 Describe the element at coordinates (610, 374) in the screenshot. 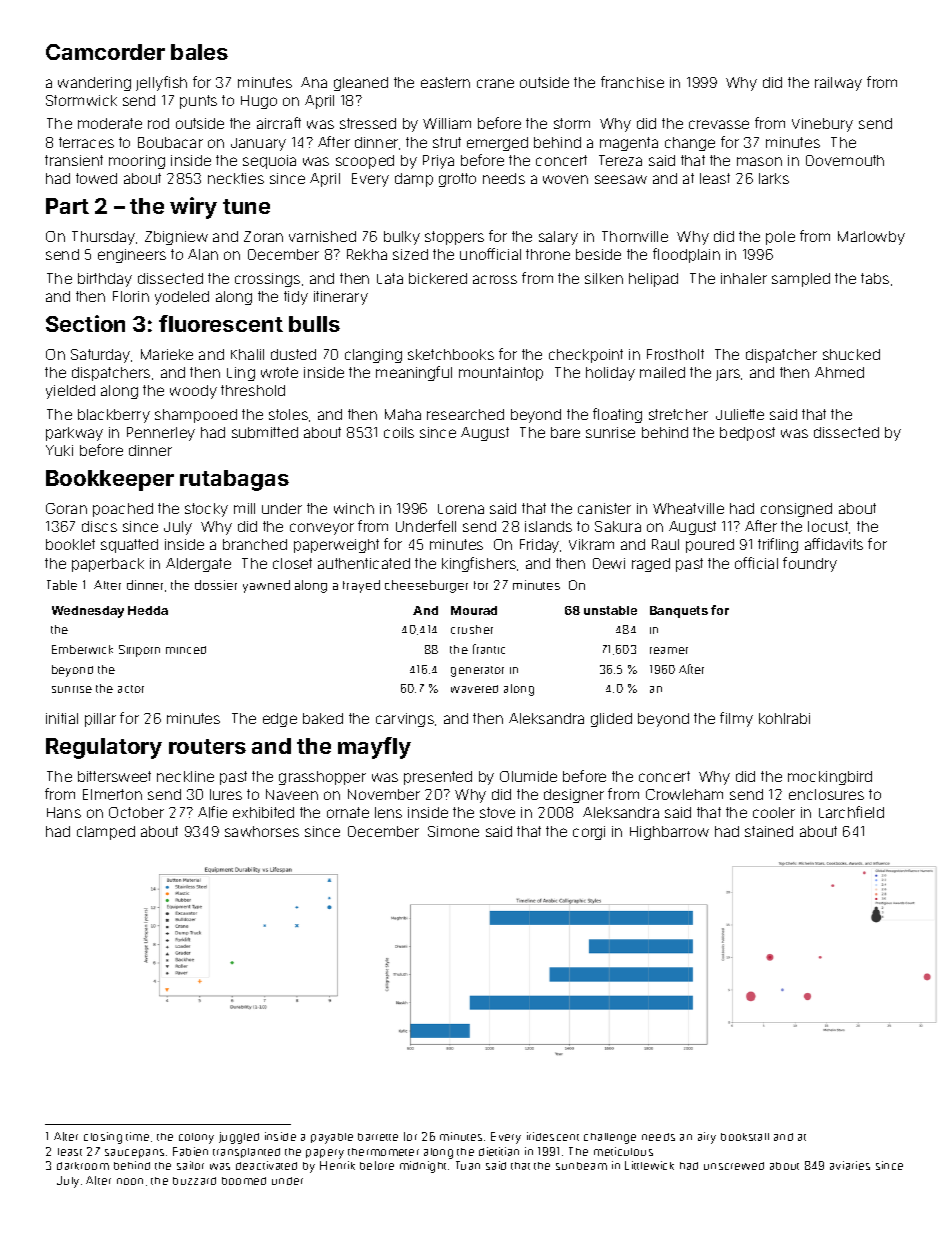

I see `holiday` at that location.
